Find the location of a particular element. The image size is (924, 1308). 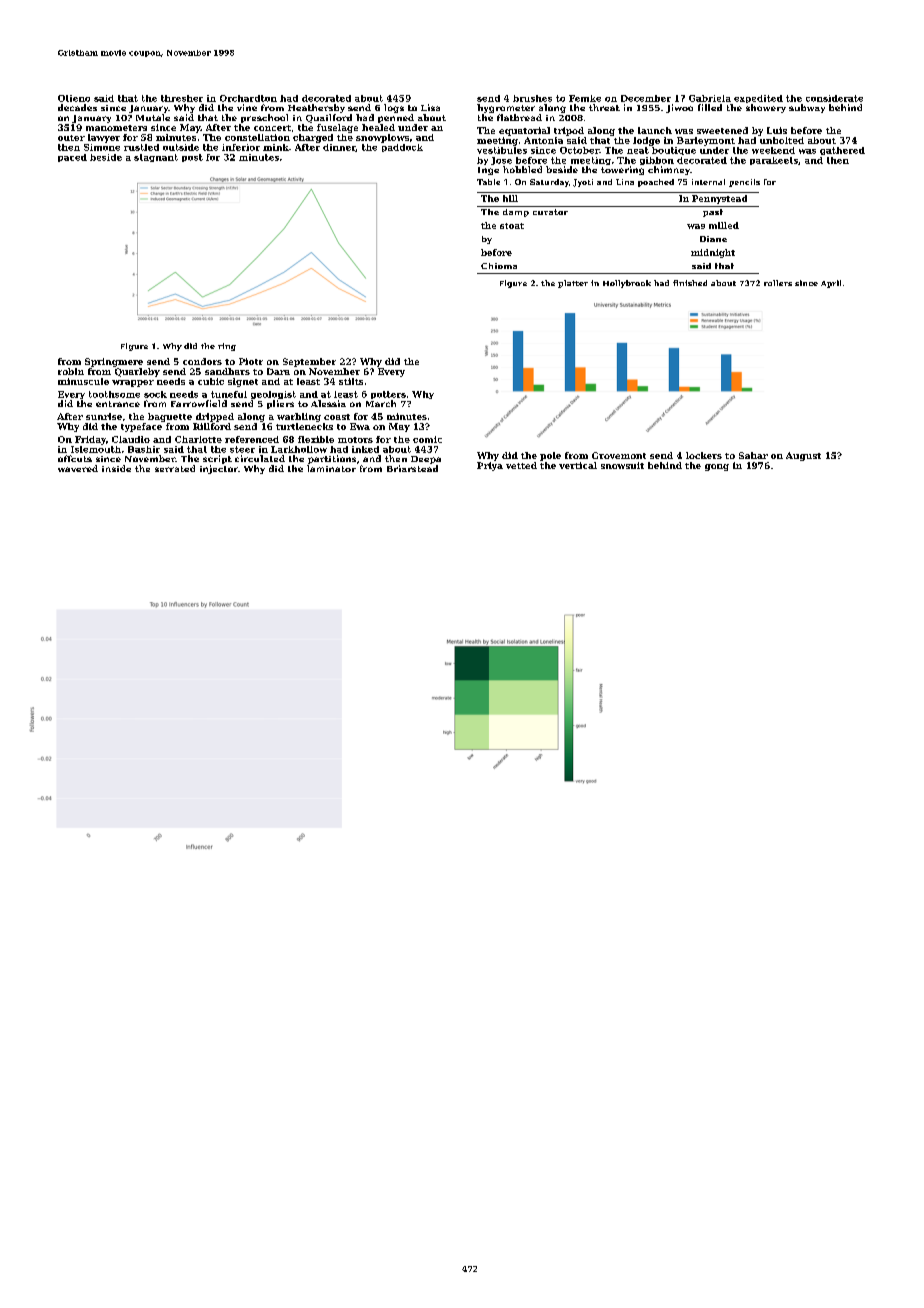

Femke is located at coordinates (585, 98).
